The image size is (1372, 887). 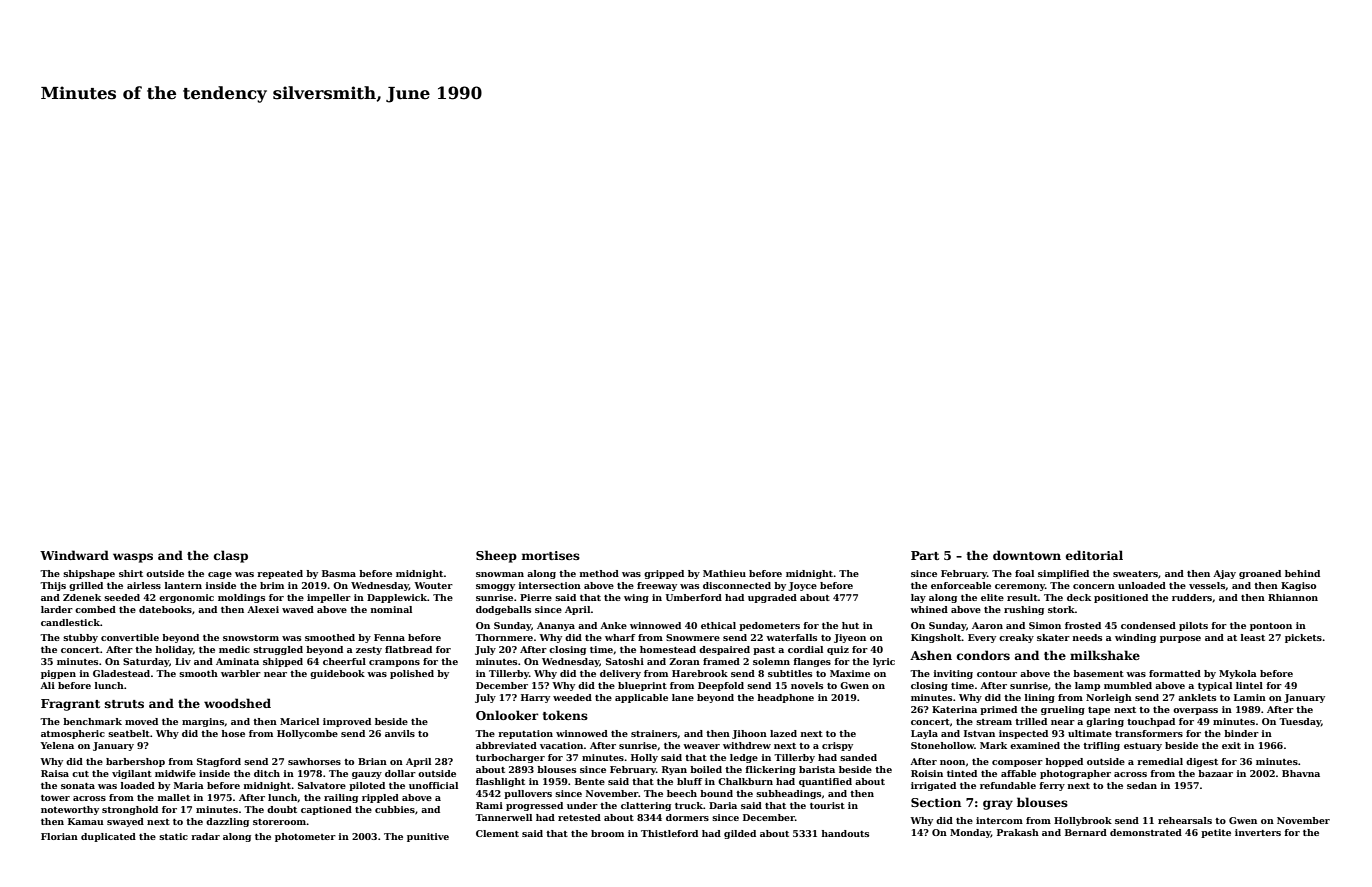 I want to click on clasp, so click(x=231, y=556).
